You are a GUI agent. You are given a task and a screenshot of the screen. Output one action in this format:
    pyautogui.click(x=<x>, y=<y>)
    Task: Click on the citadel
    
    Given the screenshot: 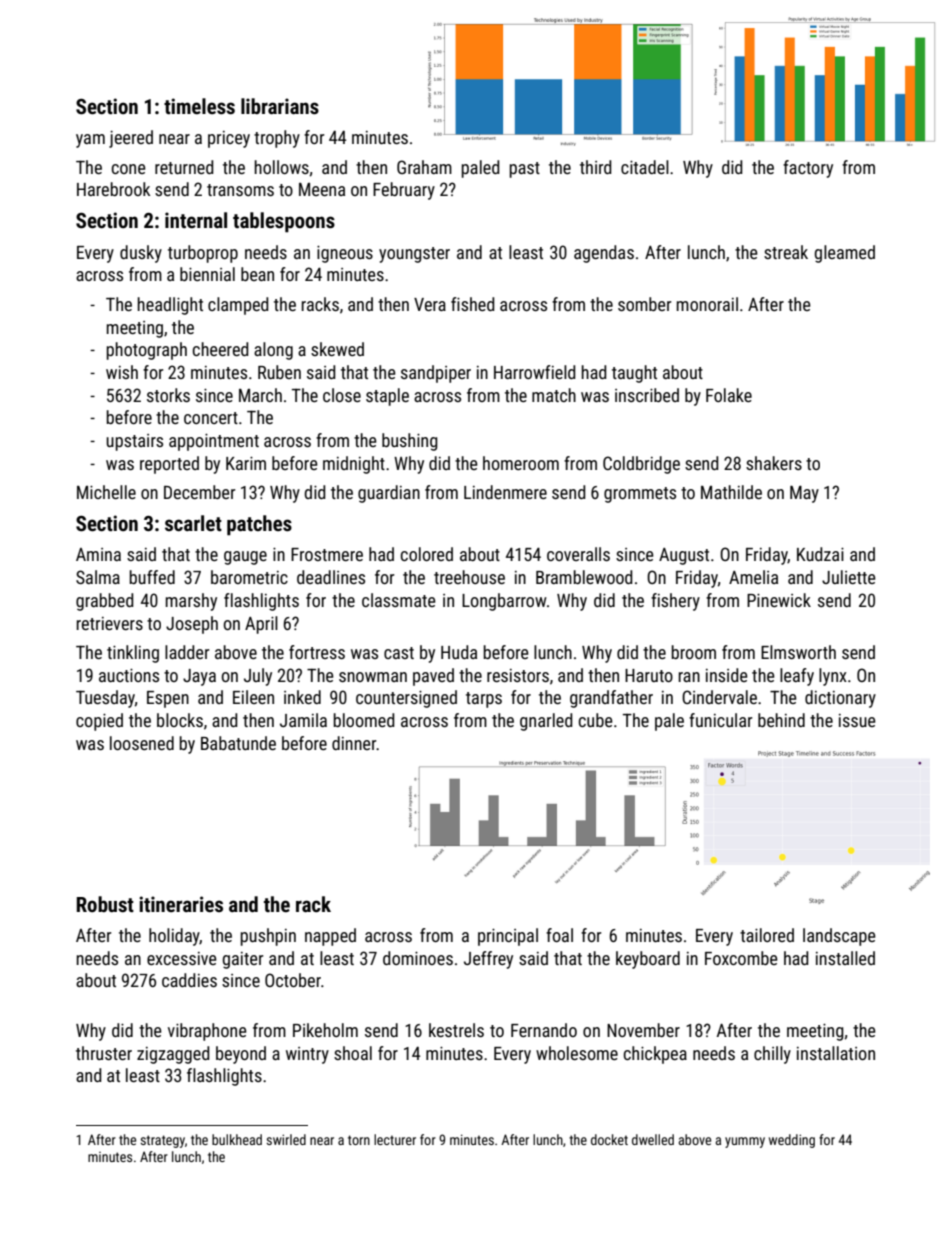 What is the action you would take?
    pyautogui.click(x=645, y=167)
